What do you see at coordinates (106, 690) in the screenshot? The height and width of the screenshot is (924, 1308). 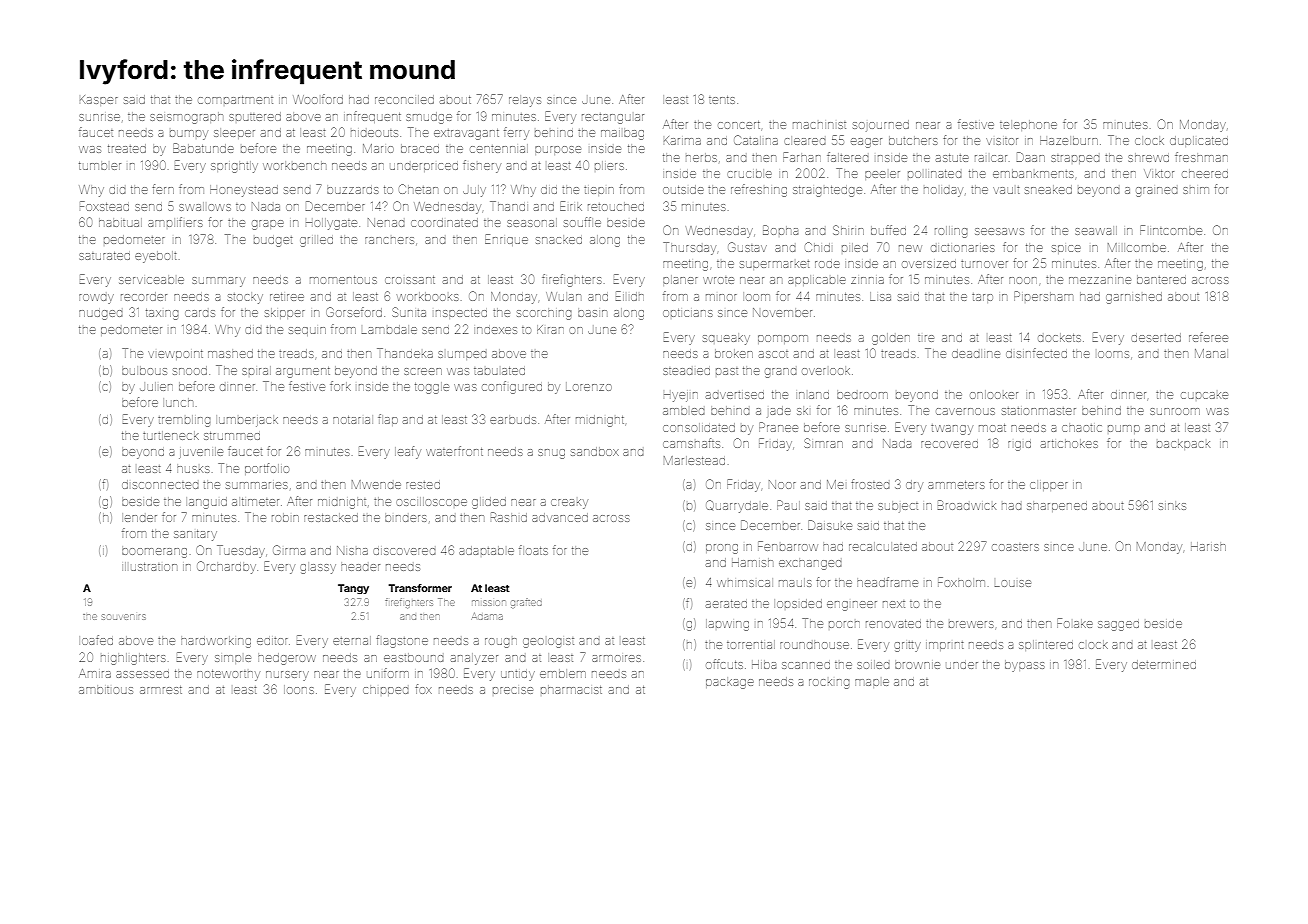 I see `ambitious` at bounding box center [106, 690].
